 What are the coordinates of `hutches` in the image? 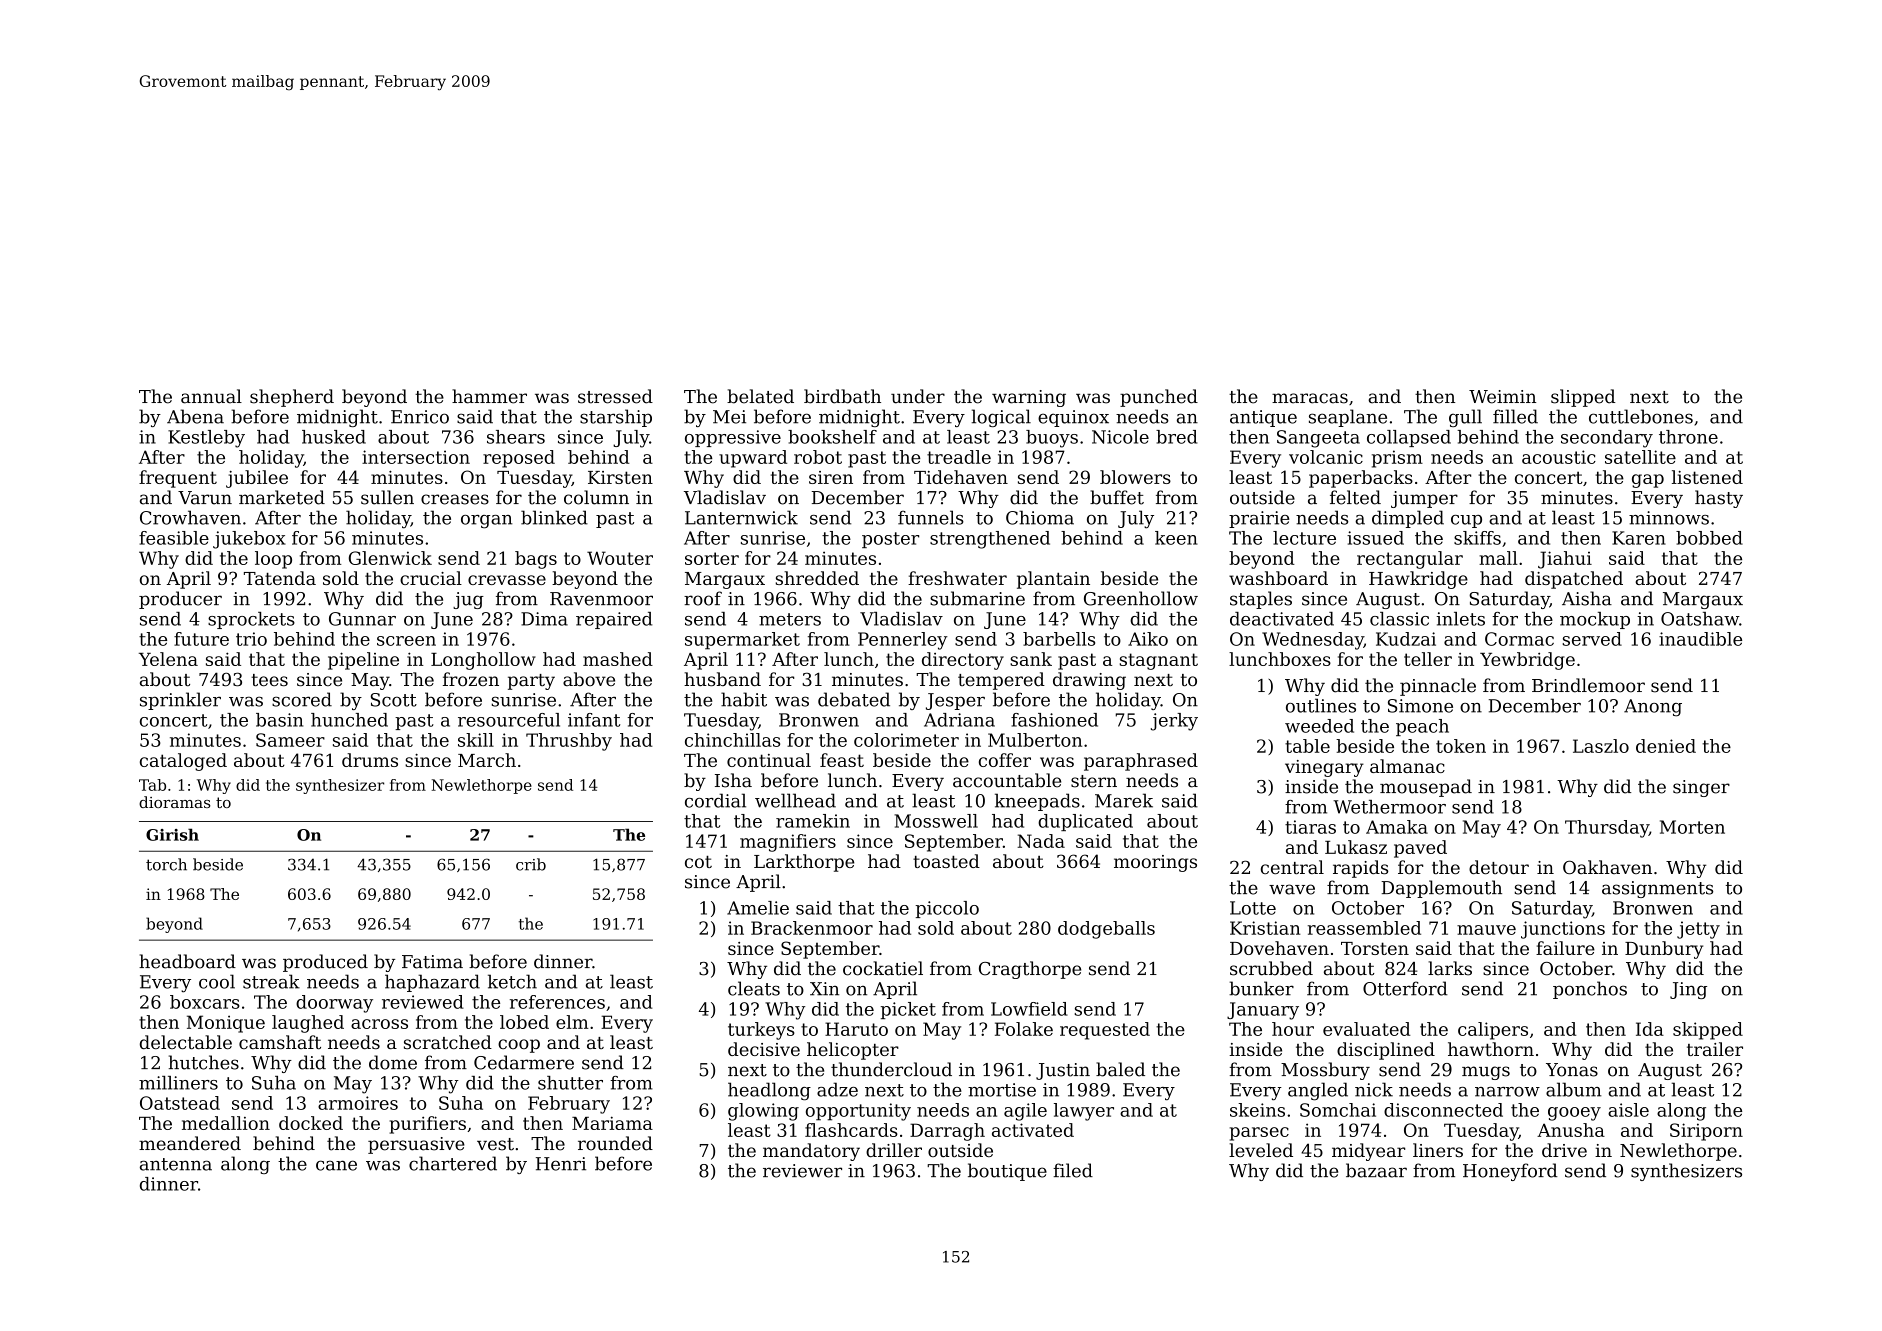 It's located at (204, 1062).
